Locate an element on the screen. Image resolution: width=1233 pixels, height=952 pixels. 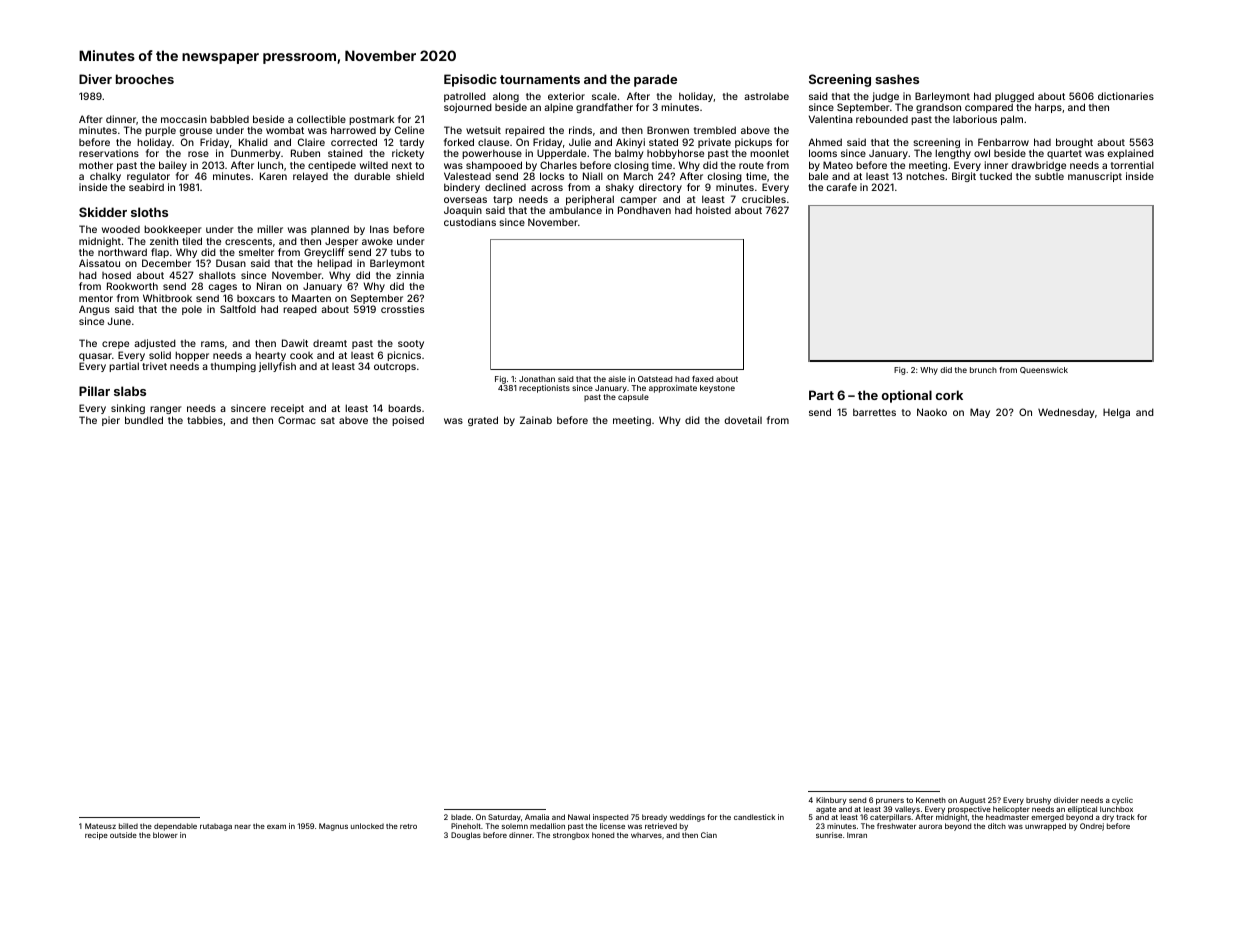
May is located at coordinates (980, 413).
